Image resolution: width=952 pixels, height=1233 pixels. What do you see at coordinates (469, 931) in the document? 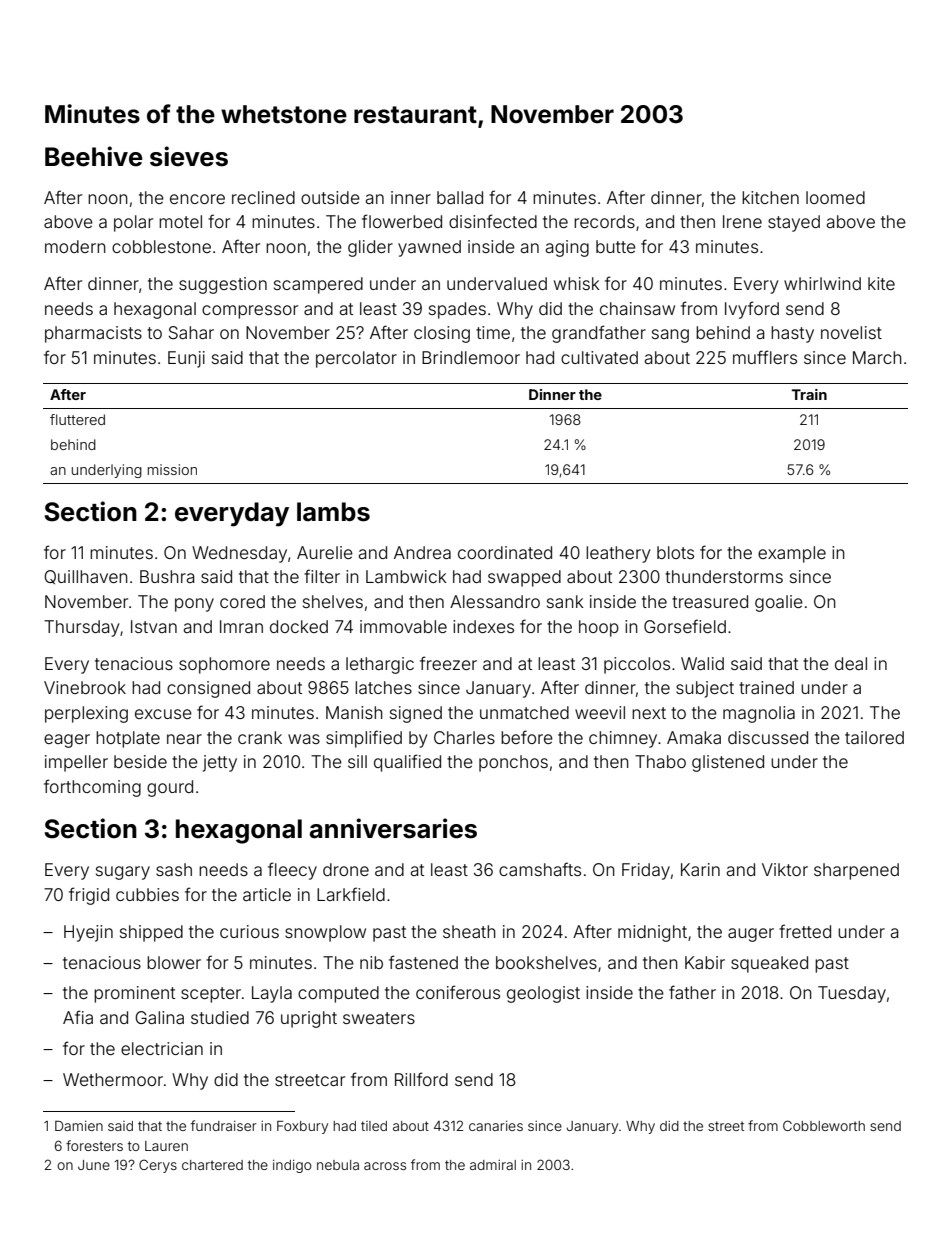
I see `sheath` at bounding box center [469, 931].
